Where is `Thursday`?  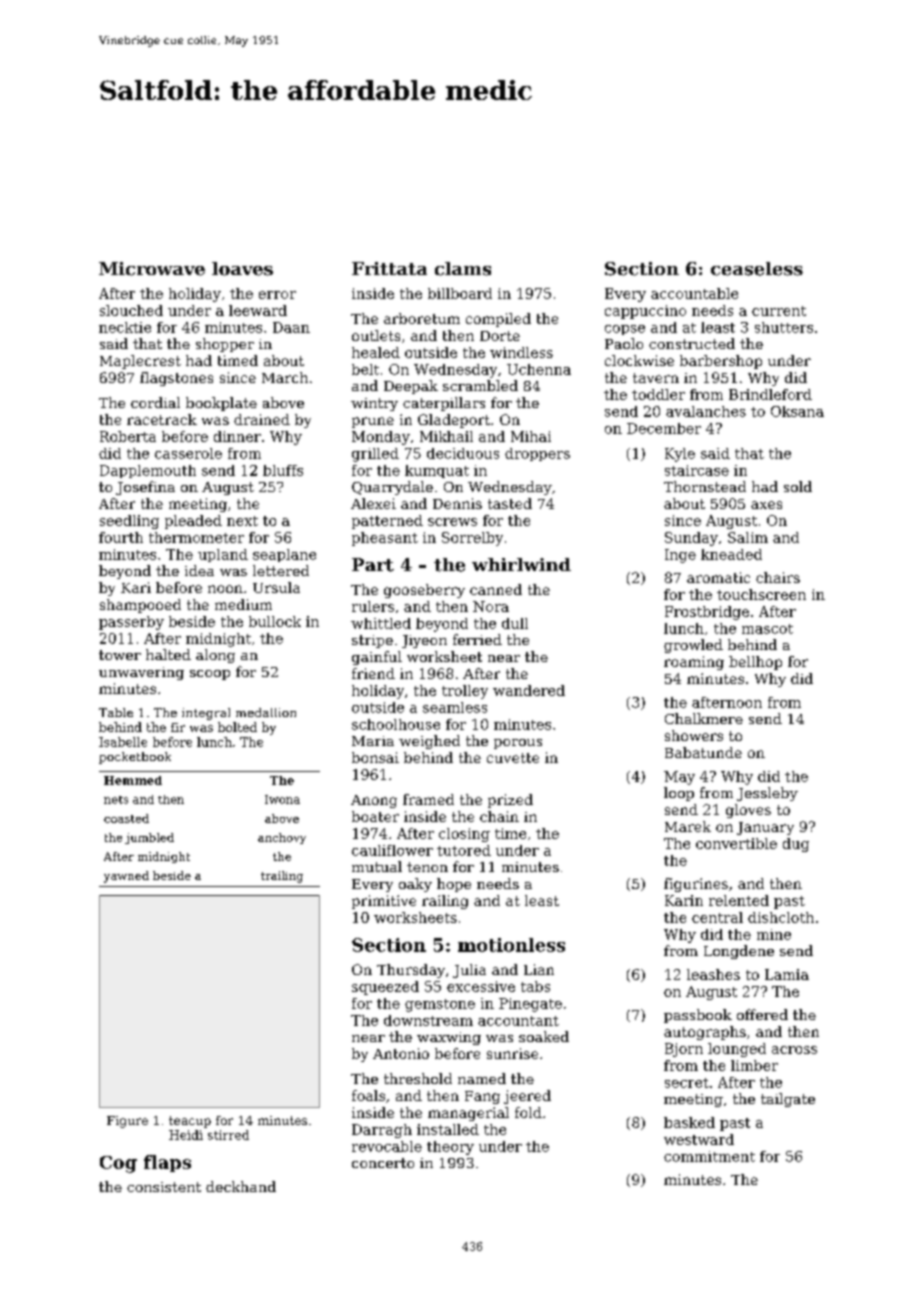
Thursday is located at coordinates (411, 971).
